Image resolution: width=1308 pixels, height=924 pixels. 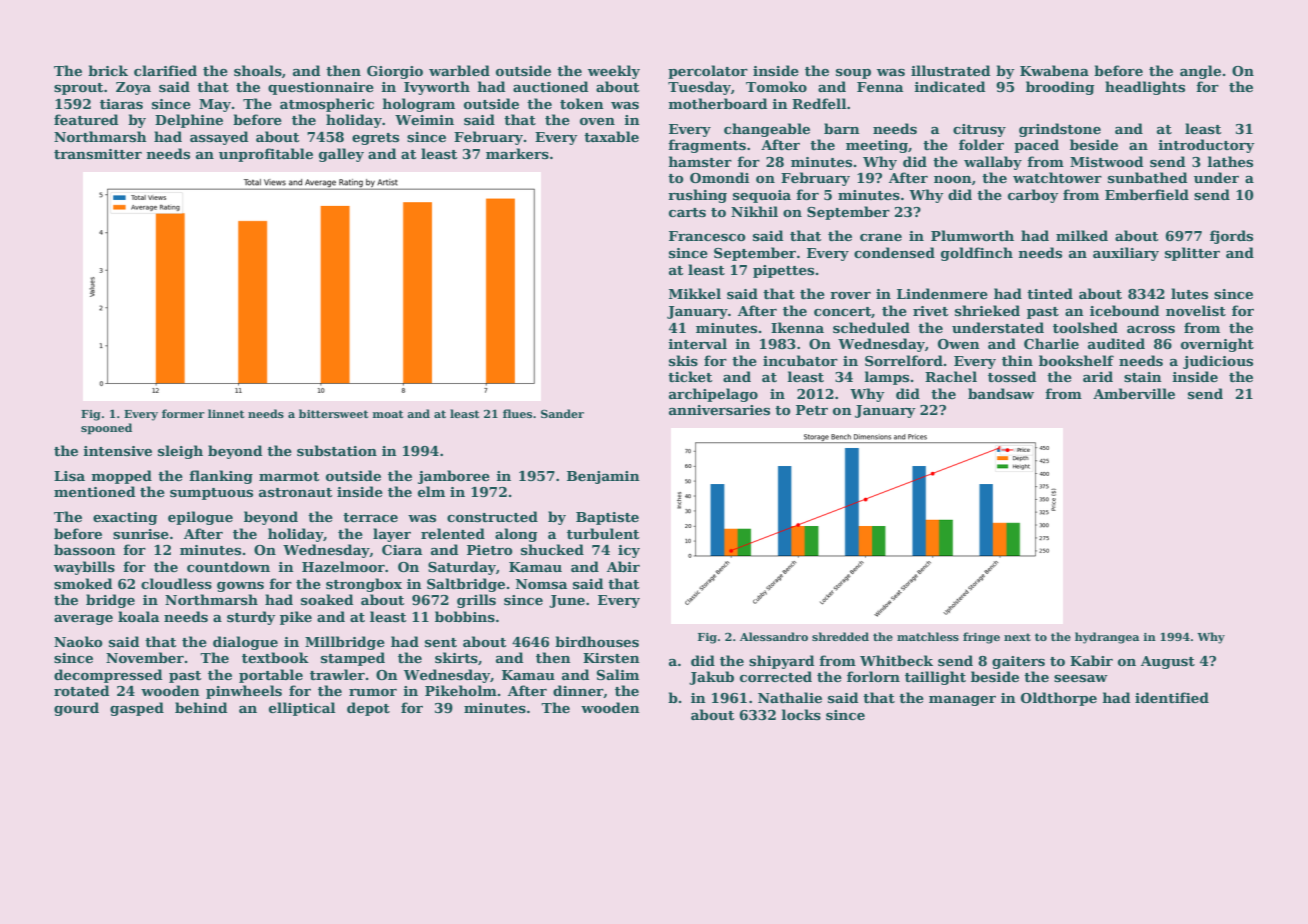 I want to click on stamped, so click(x=353, y=659).
